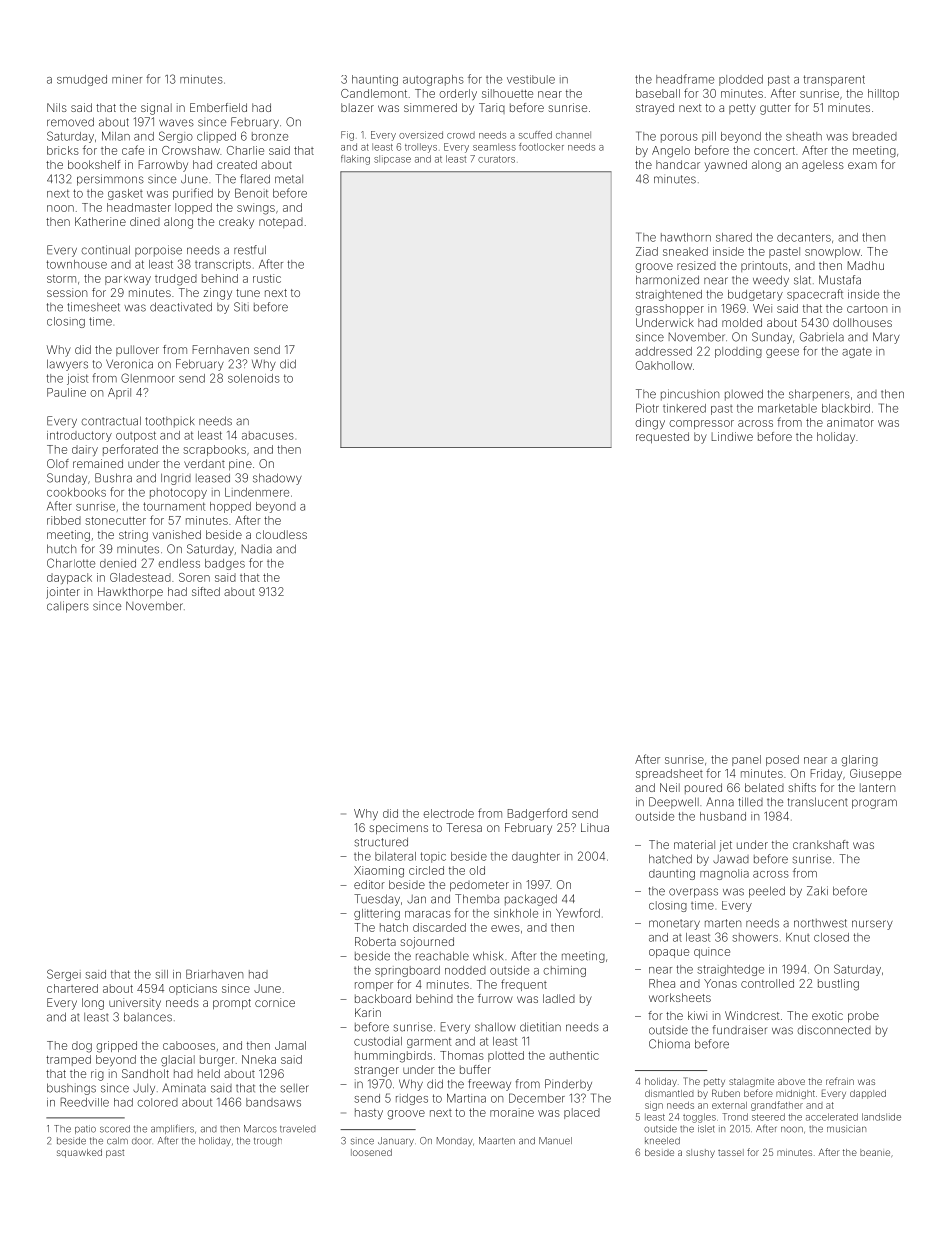 This page has height=1233, width=952. What do you see at coordinates (466, 1098) in the page?
I see `Martina` at bounding box center [466, 1098].
